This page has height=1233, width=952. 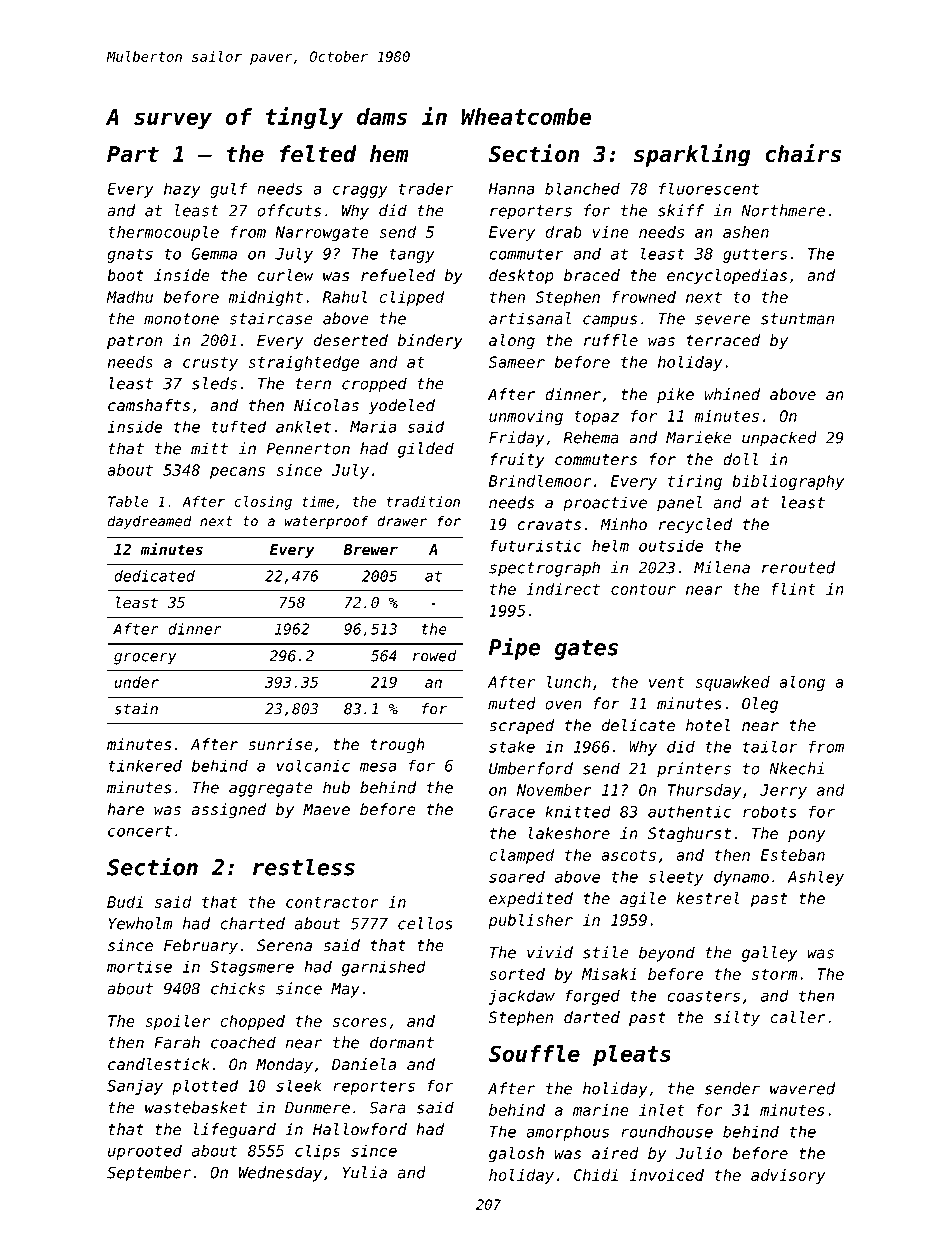 What do you see at coordinates (149, 405) in the page?
I see `camshafts` at bounding box center [149, 405].
